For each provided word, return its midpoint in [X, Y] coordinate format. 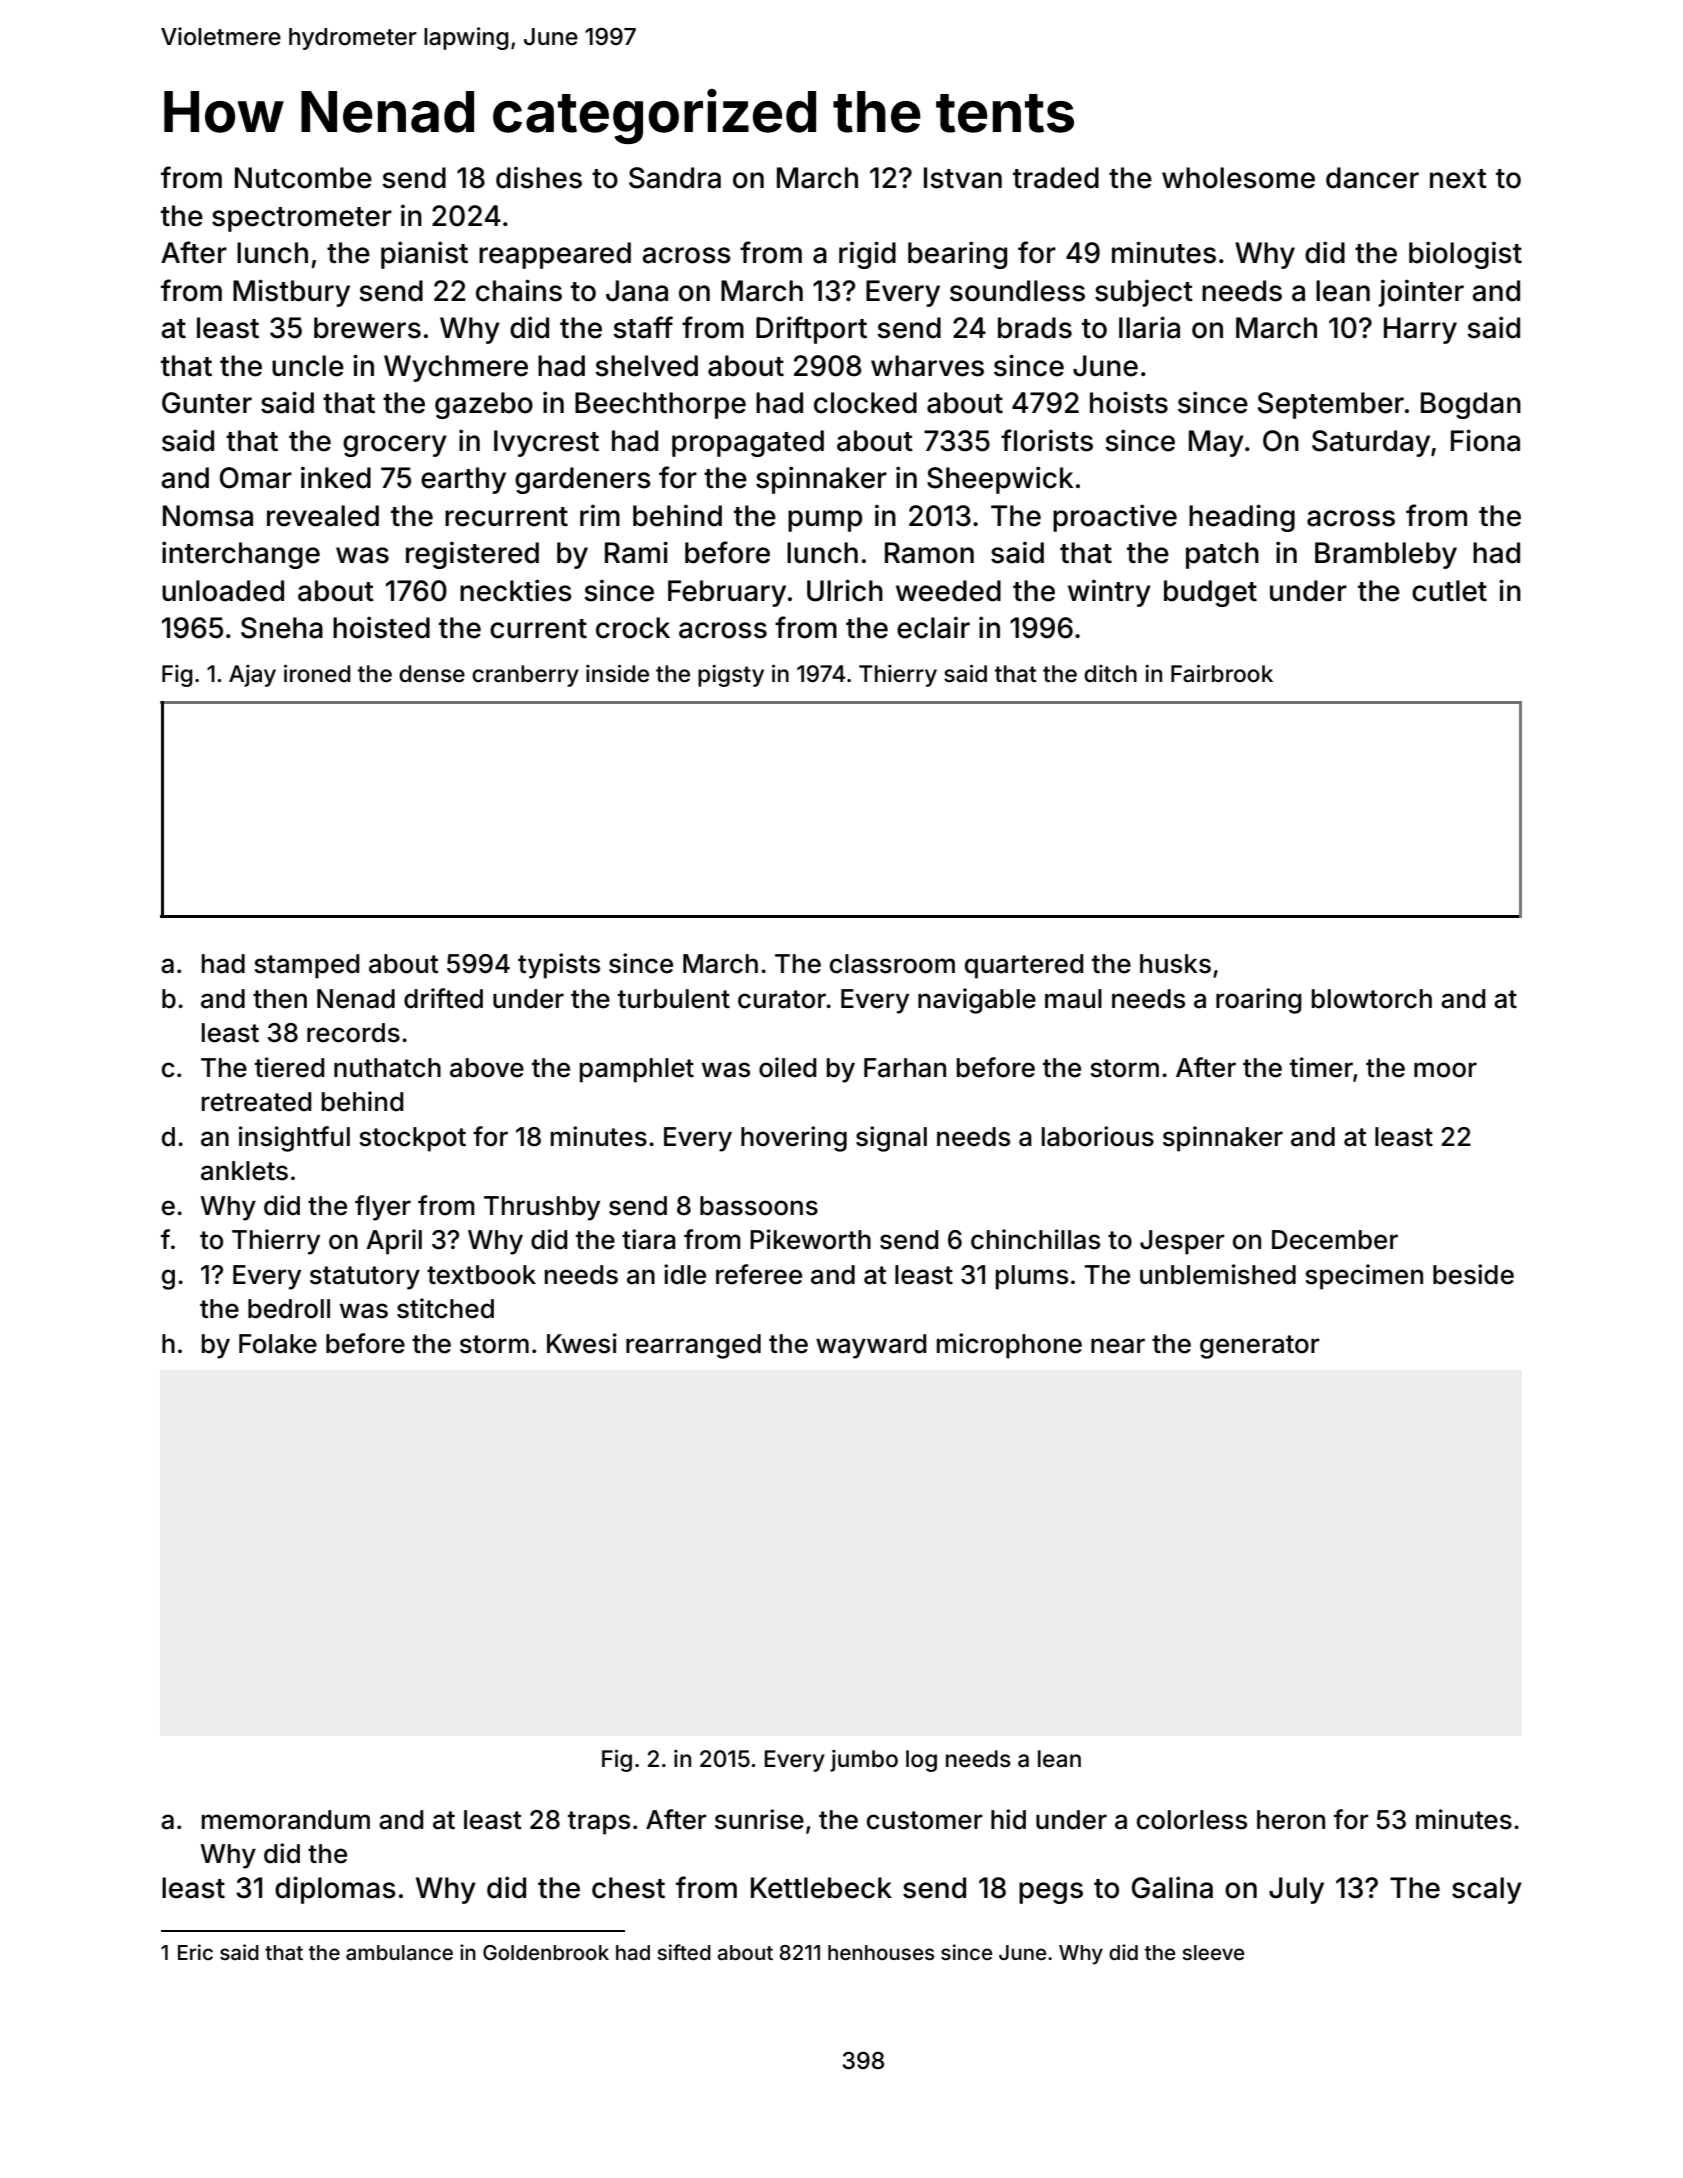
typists [559, 966]
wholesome [1238, 178]
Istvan [963, 178]
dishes [539, 177]
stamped [307, 966]
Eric [195, 1952]
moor [1445, 1070]
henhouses [881, 1952]
